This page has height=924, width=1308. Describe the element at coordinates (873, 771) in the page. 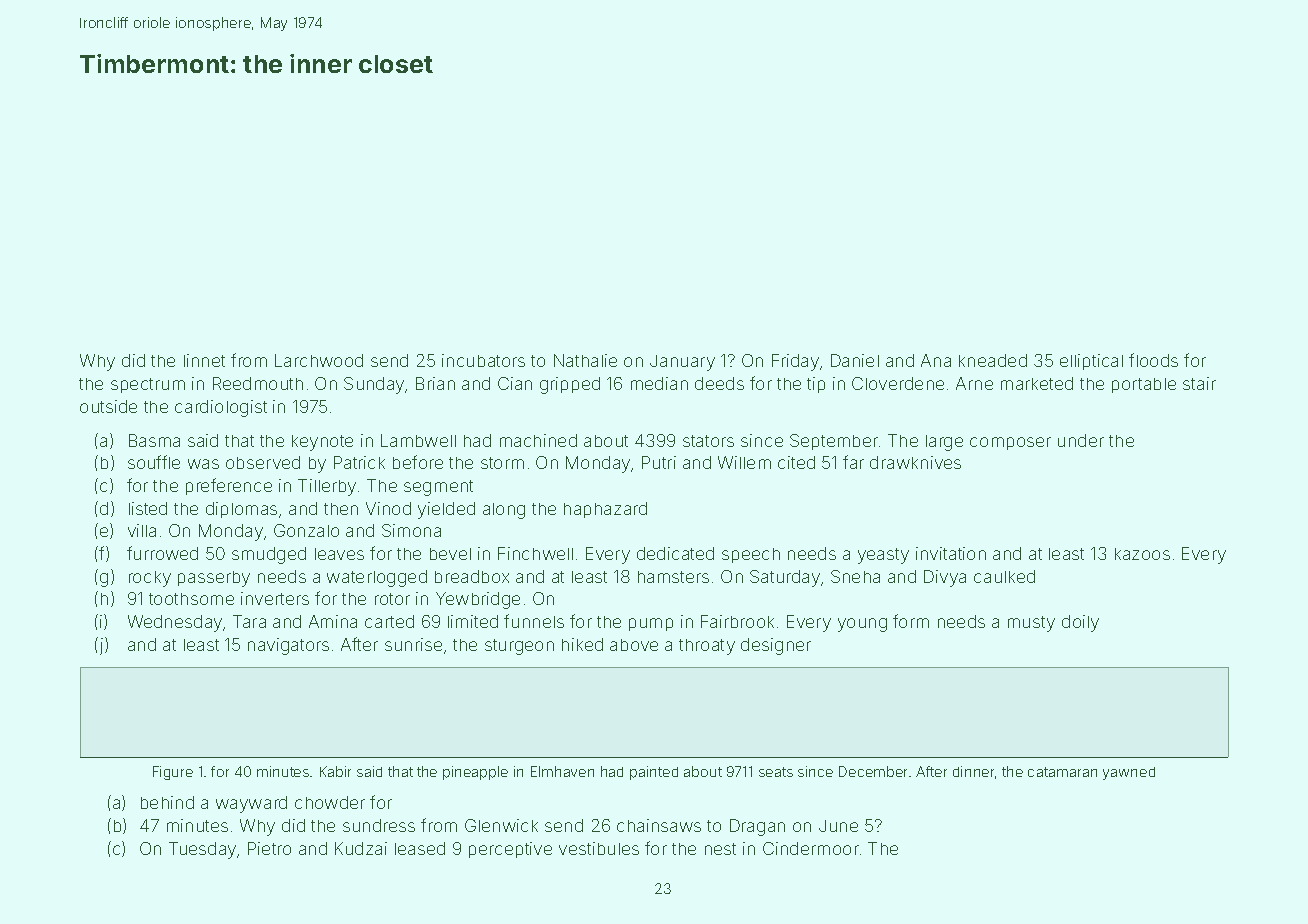

I see `December` at that location.
